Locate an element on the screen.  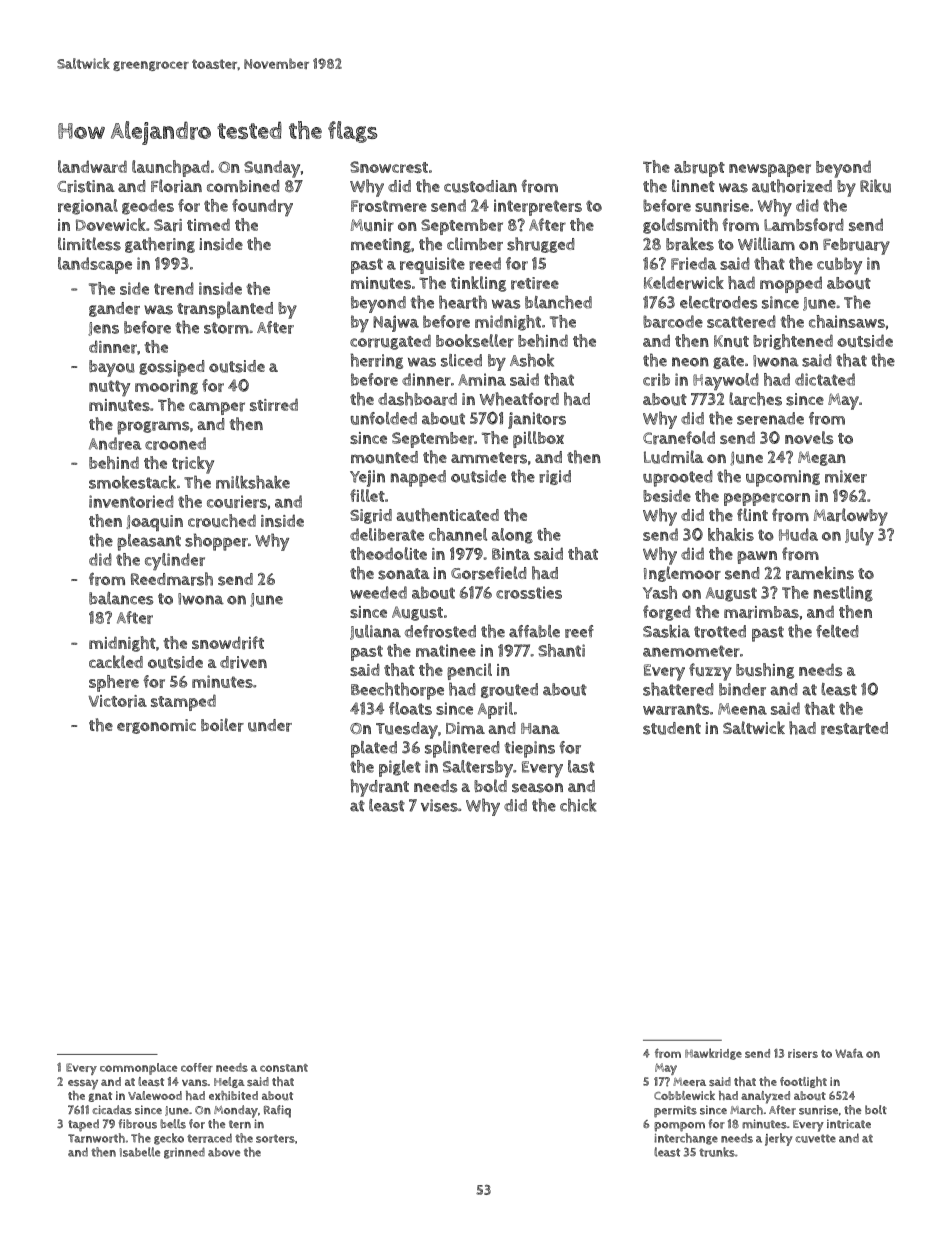
blanched is located at coordinates (558, 302).
